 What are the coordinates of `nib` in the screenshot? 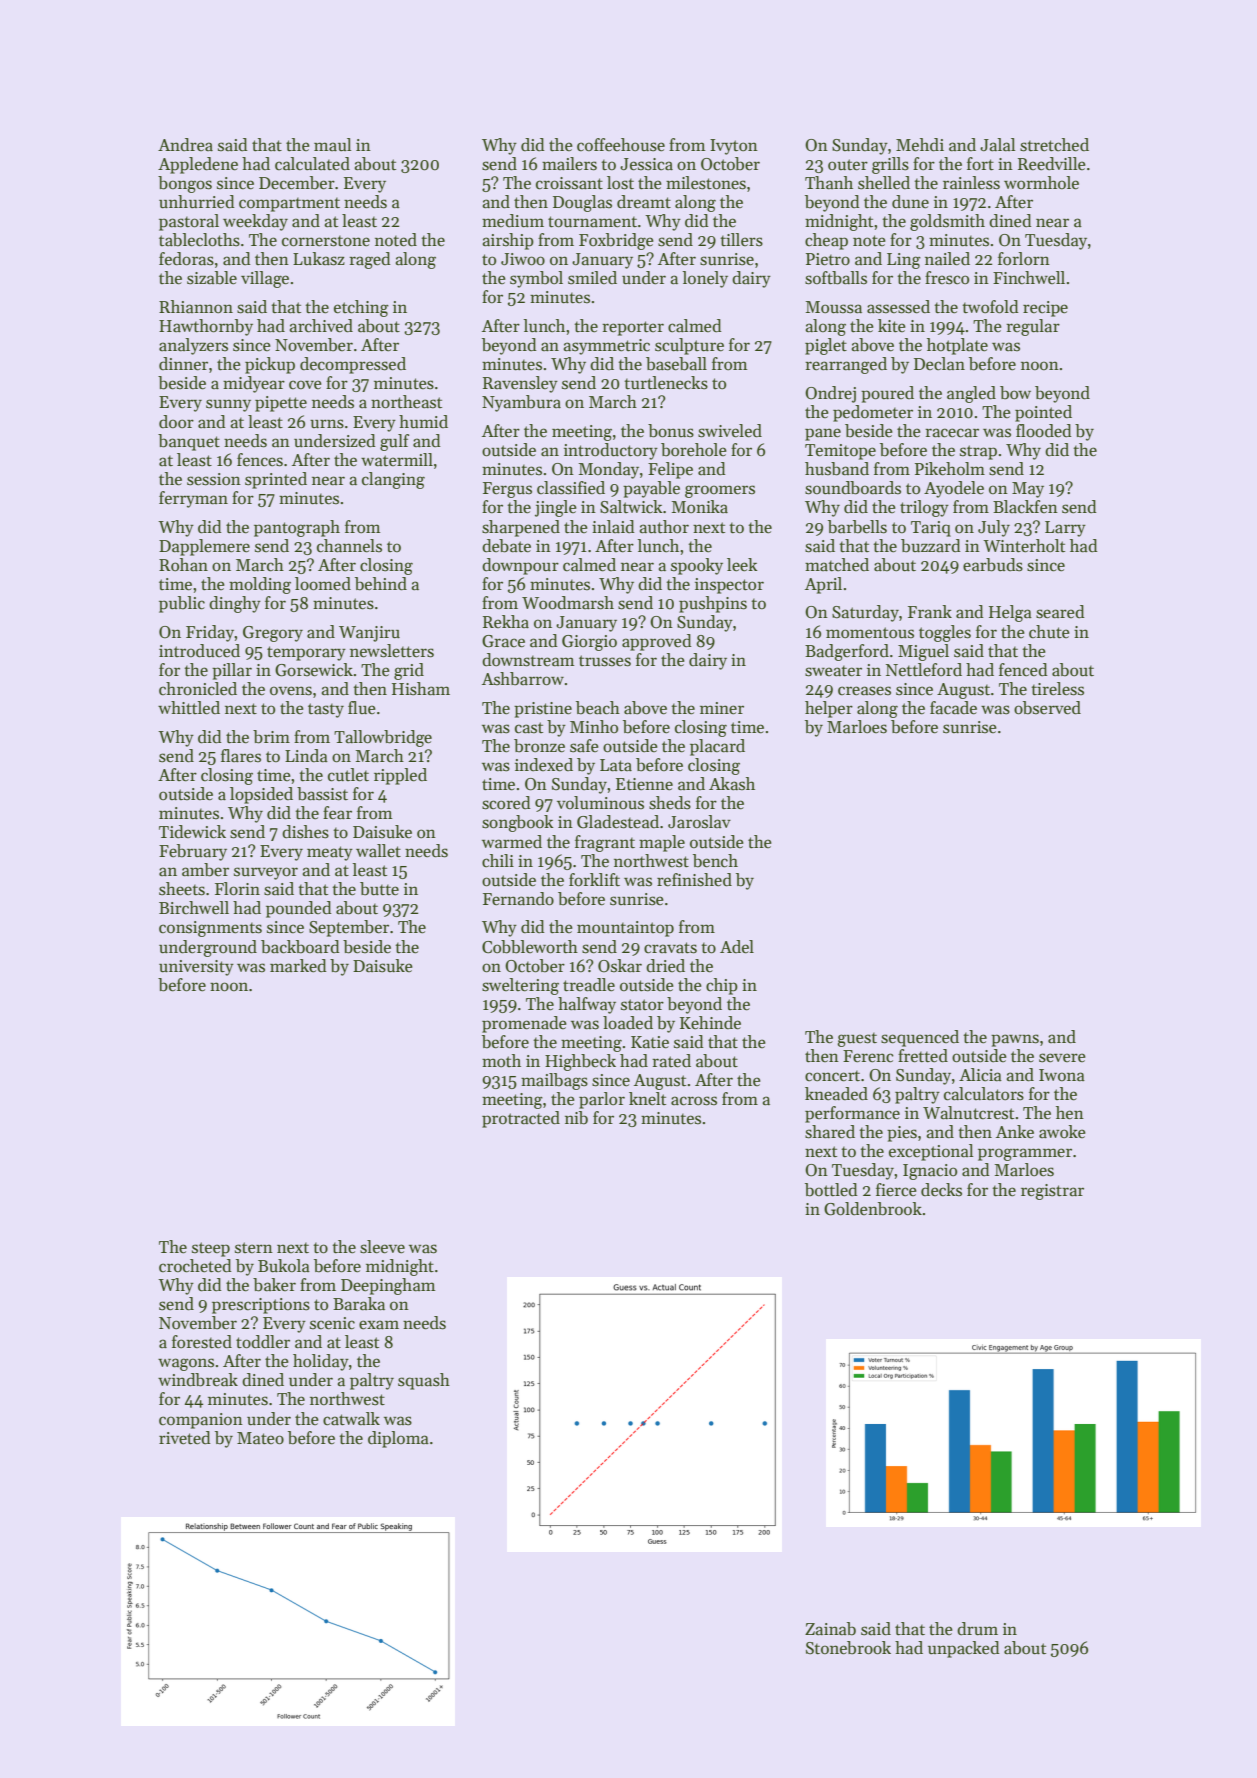 It's located at (576, 1118).
